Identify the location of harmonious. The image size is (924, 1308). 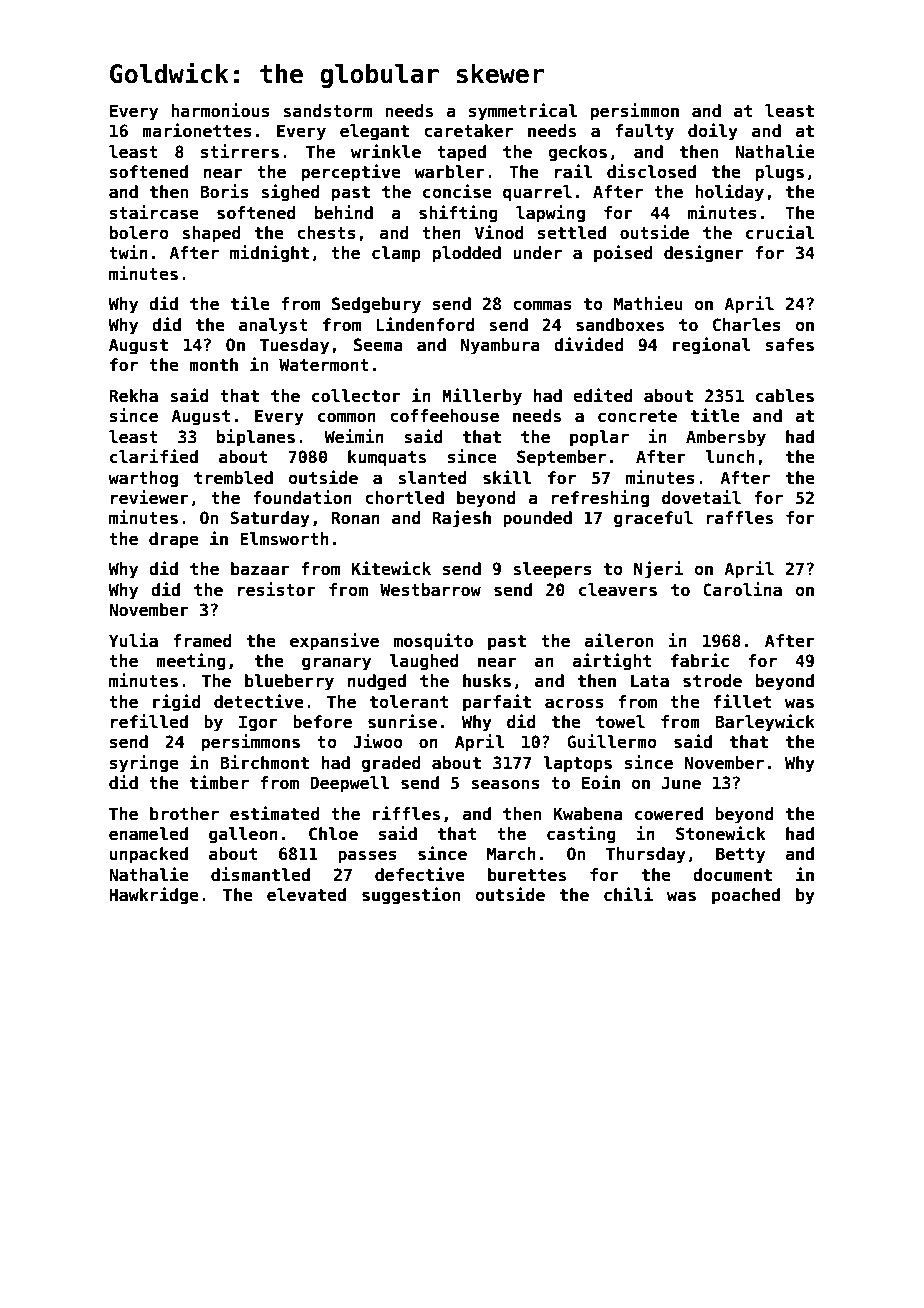
(220, 110).
